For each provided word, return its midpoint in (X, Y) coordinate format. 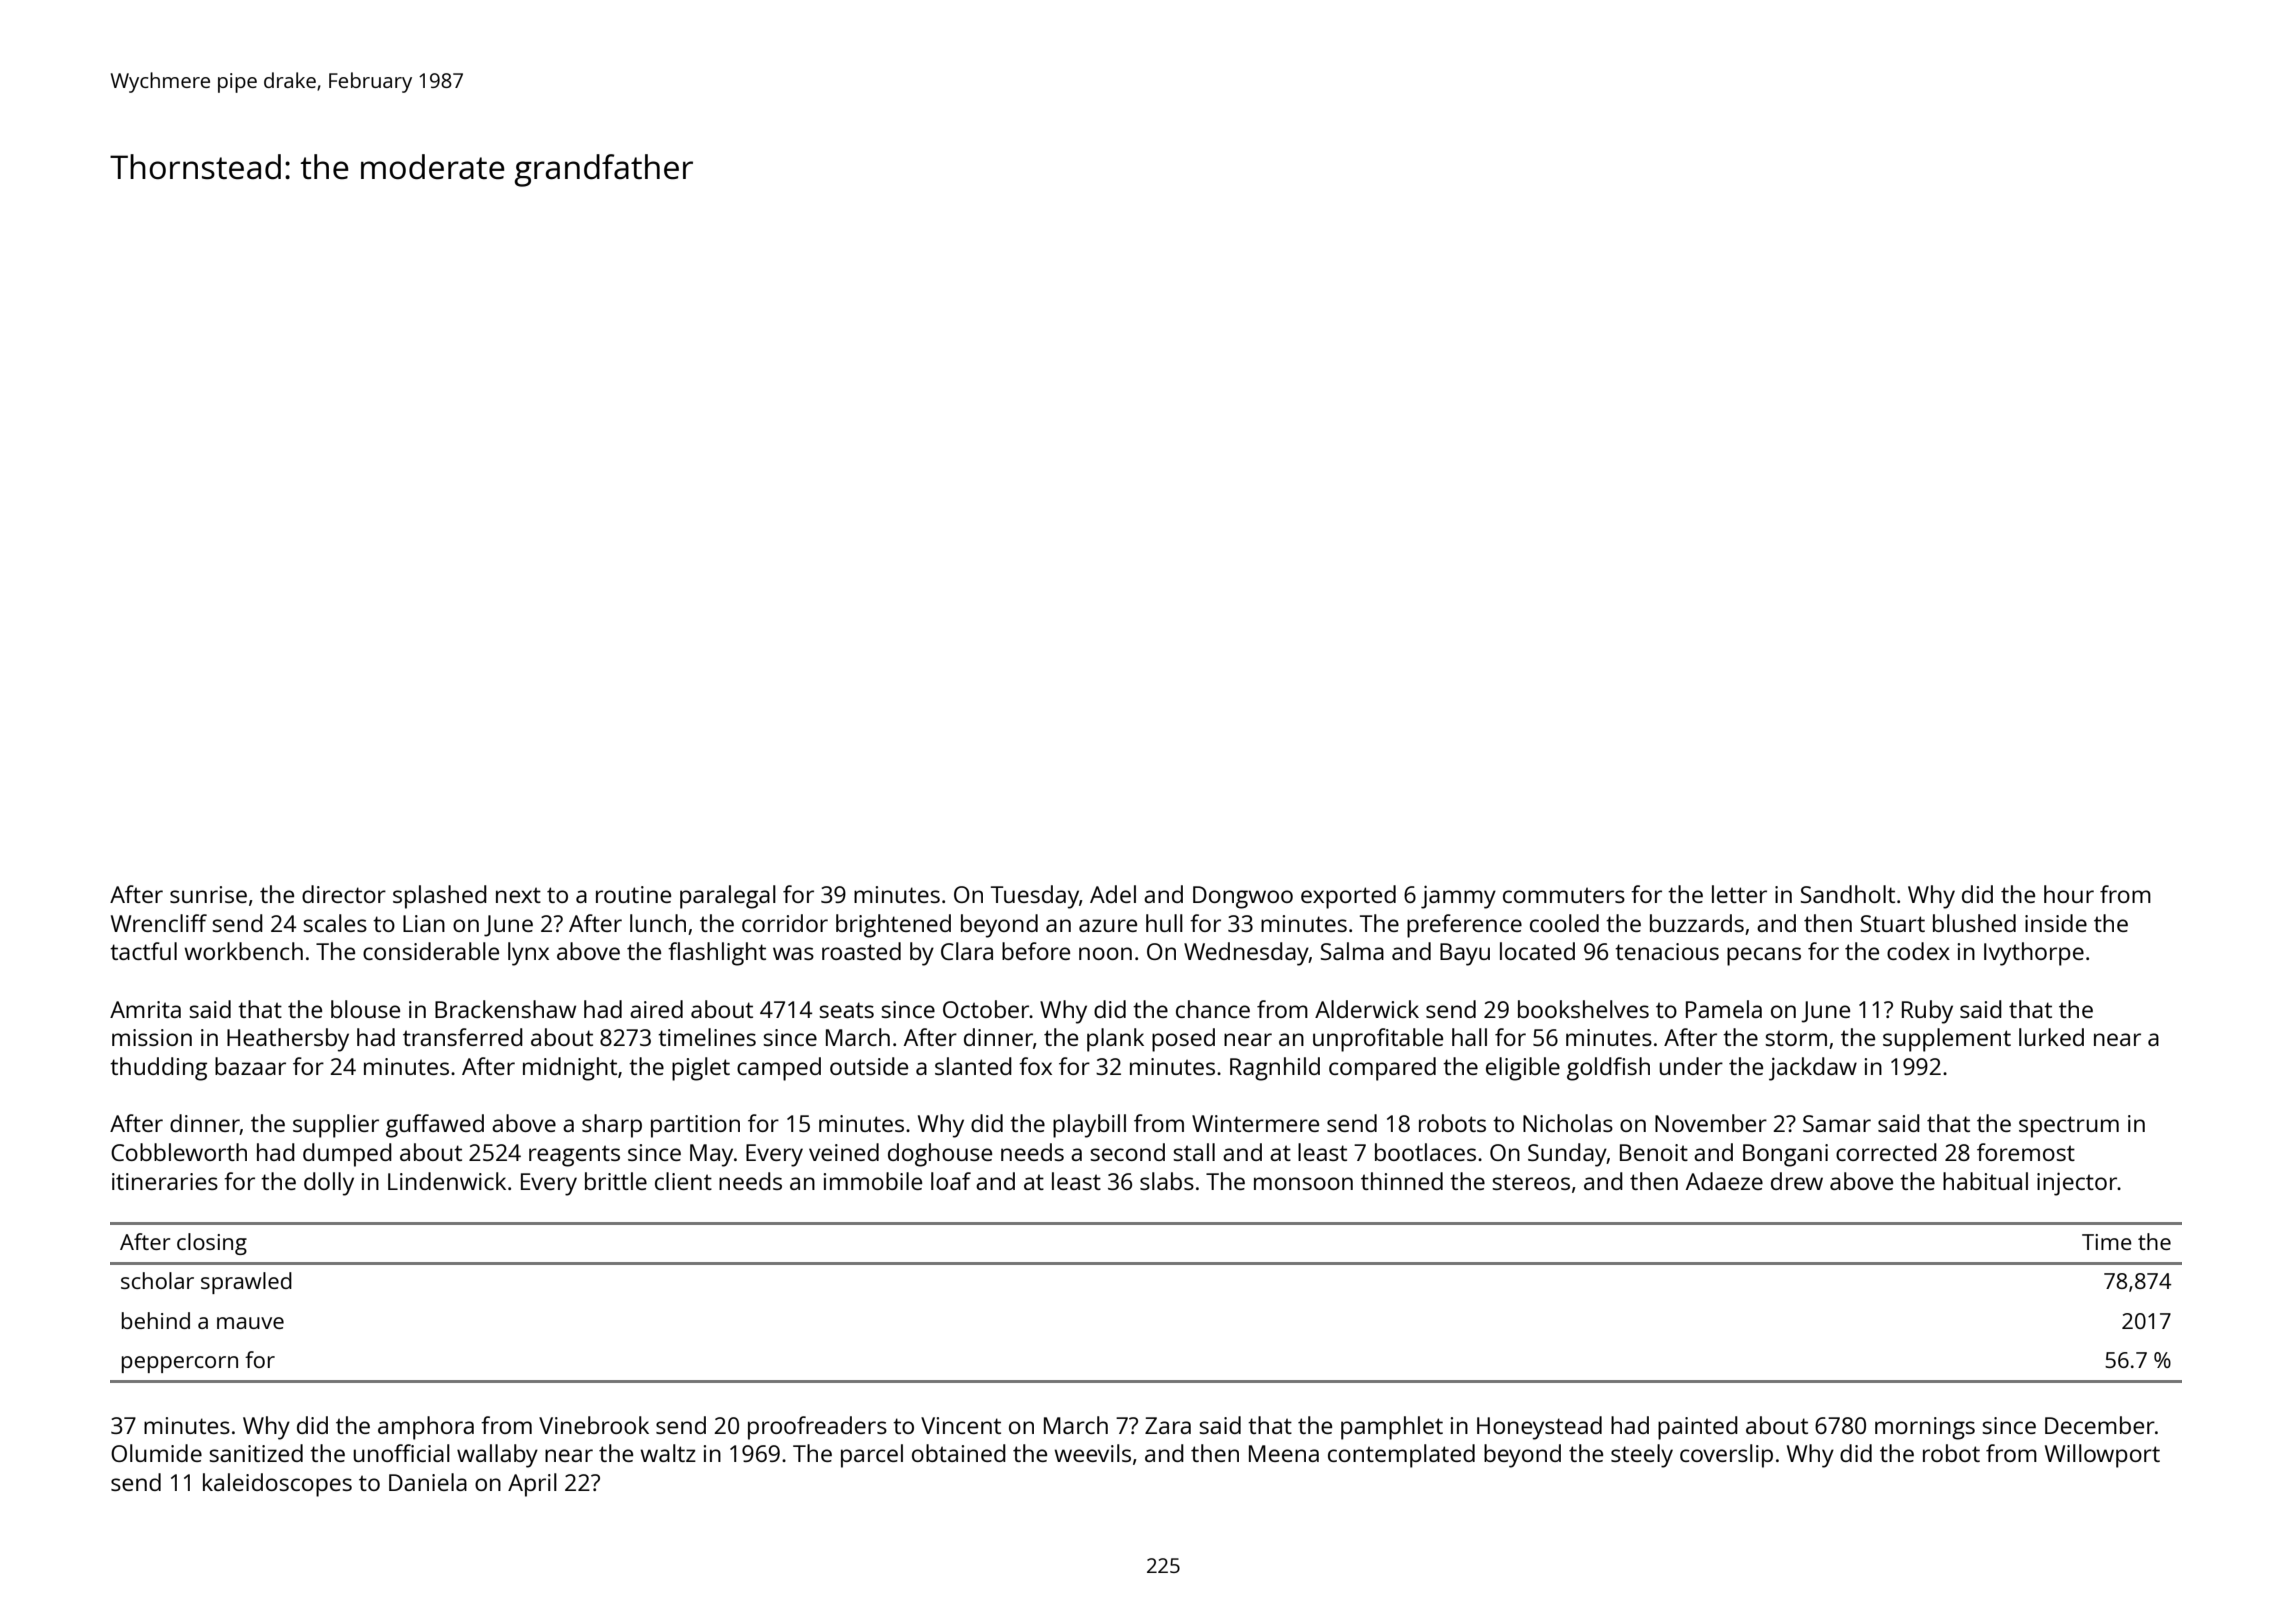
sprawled (246, 1283)
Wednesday (1246, 954)
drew (1797, 1181)
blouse (365, 1009)
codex (1918, 951)
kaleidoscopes (277, 1485)
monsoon (1303, 1183)
